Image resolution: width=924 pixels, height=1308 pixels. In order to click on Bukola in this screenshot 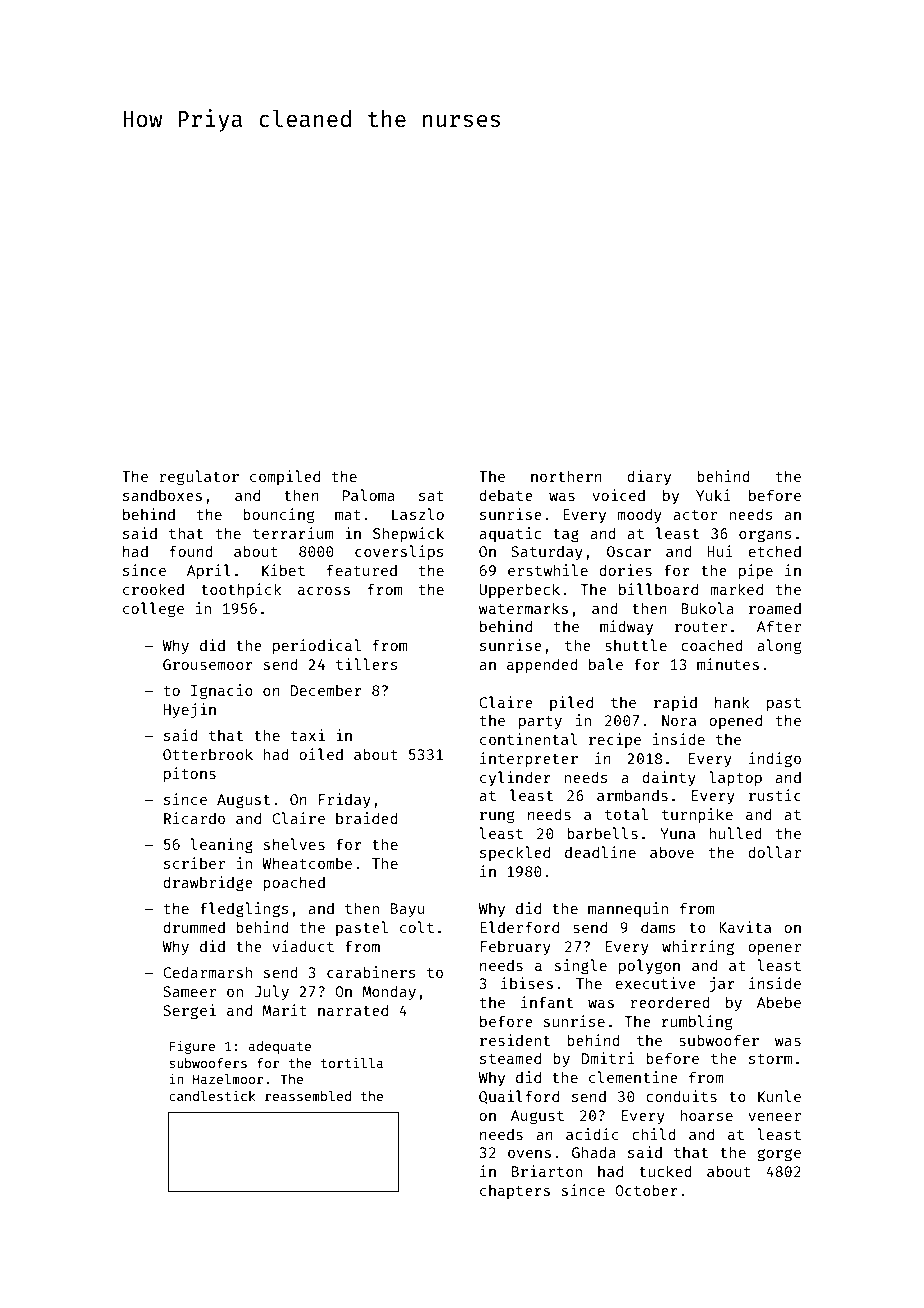, I will do `click(707, 608)`.
